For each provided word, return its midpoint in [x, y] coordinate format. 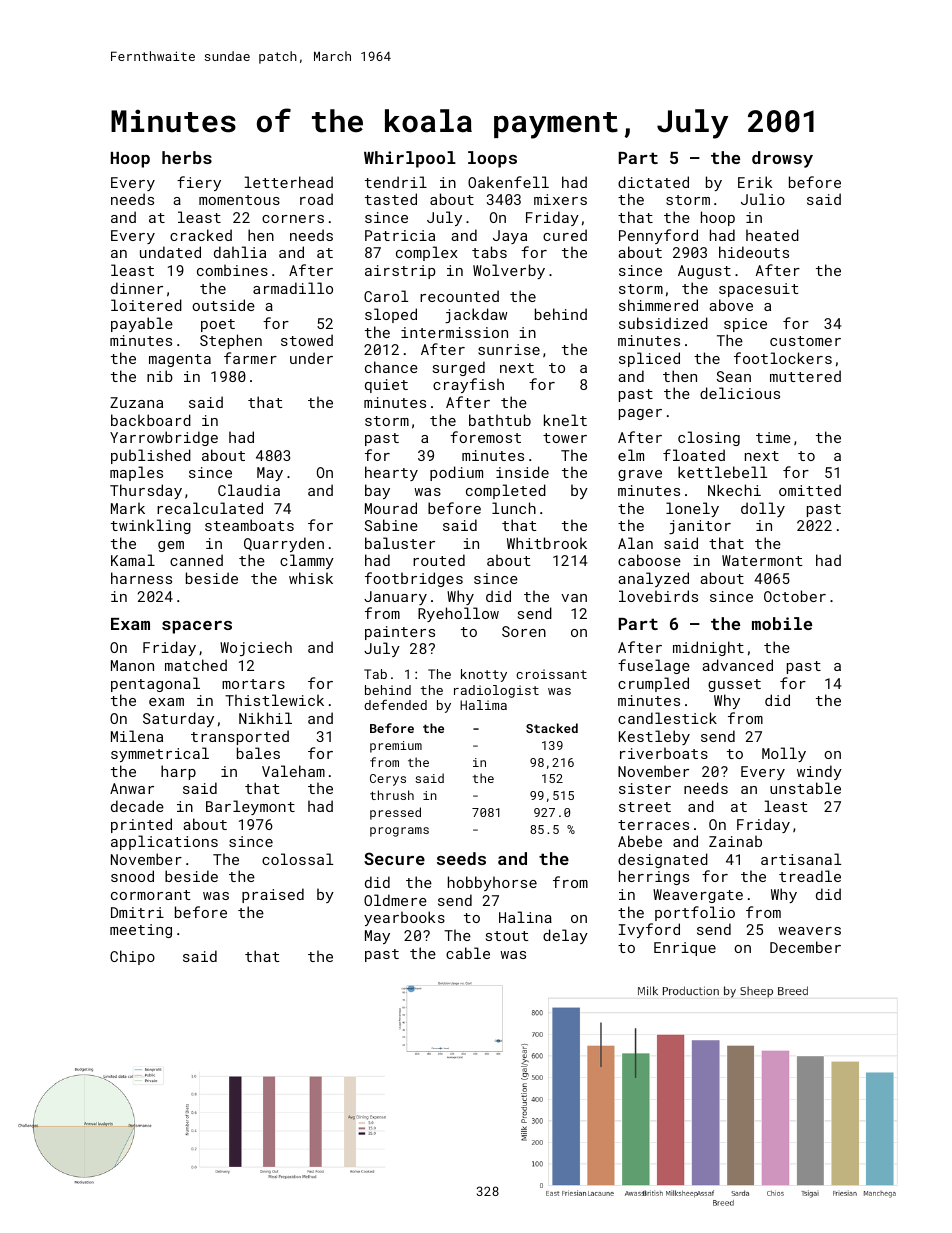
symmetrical [160, 754]
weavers [809, 931]
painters [400, 633]
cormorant [151, 895]
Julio [763, 199]
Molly [784, 754]
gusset [734, 685]
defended [395, 704]
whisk [311, 578]
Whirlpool [410, 159]
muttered [805, 376]
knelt [565, 420]
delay [565, 936]
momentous [239, 200]
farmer [250, 358]
